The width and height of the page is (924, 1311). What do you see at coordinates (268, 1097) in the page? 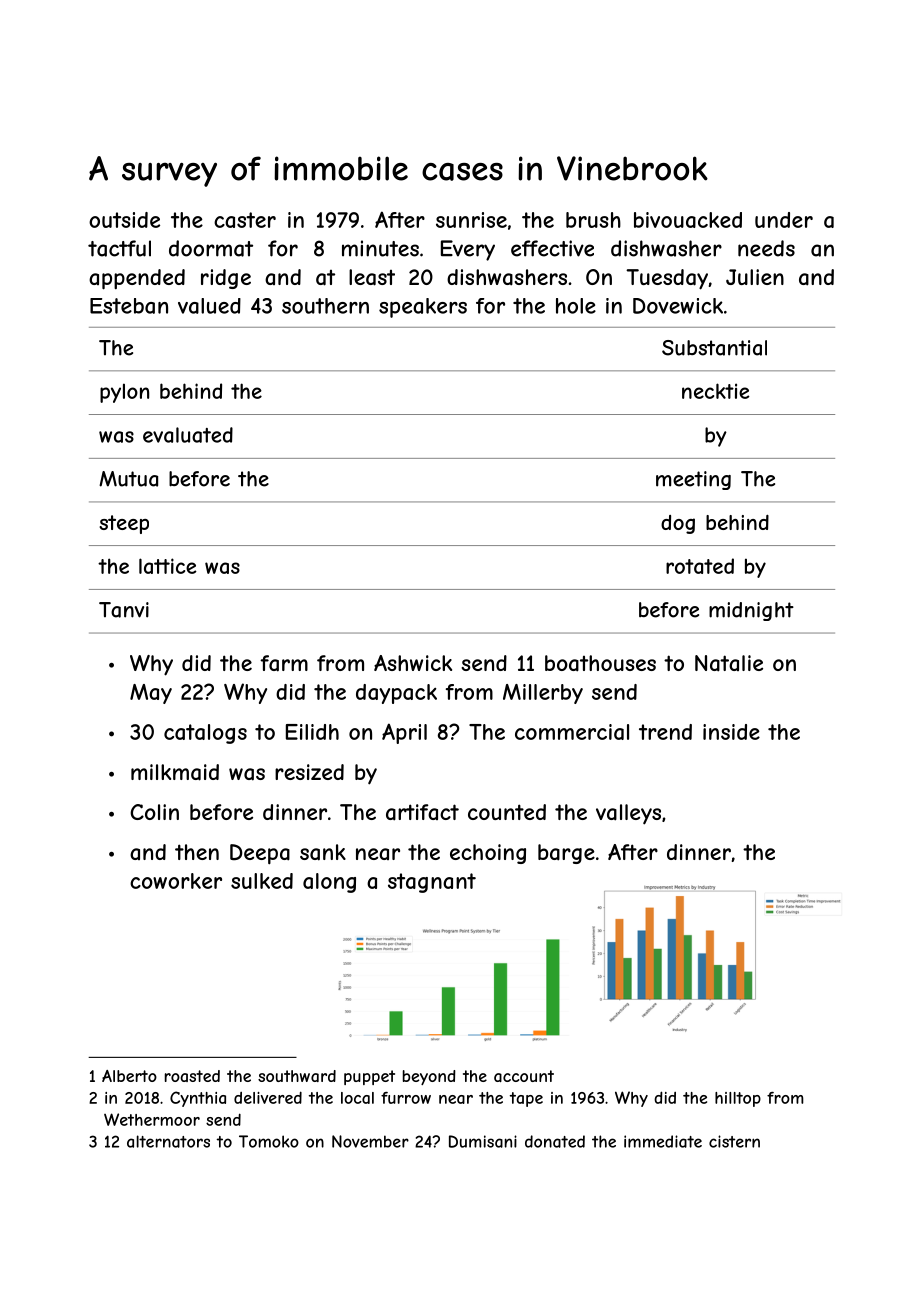
I see `delivered` at bounding box center [268, 1097].
